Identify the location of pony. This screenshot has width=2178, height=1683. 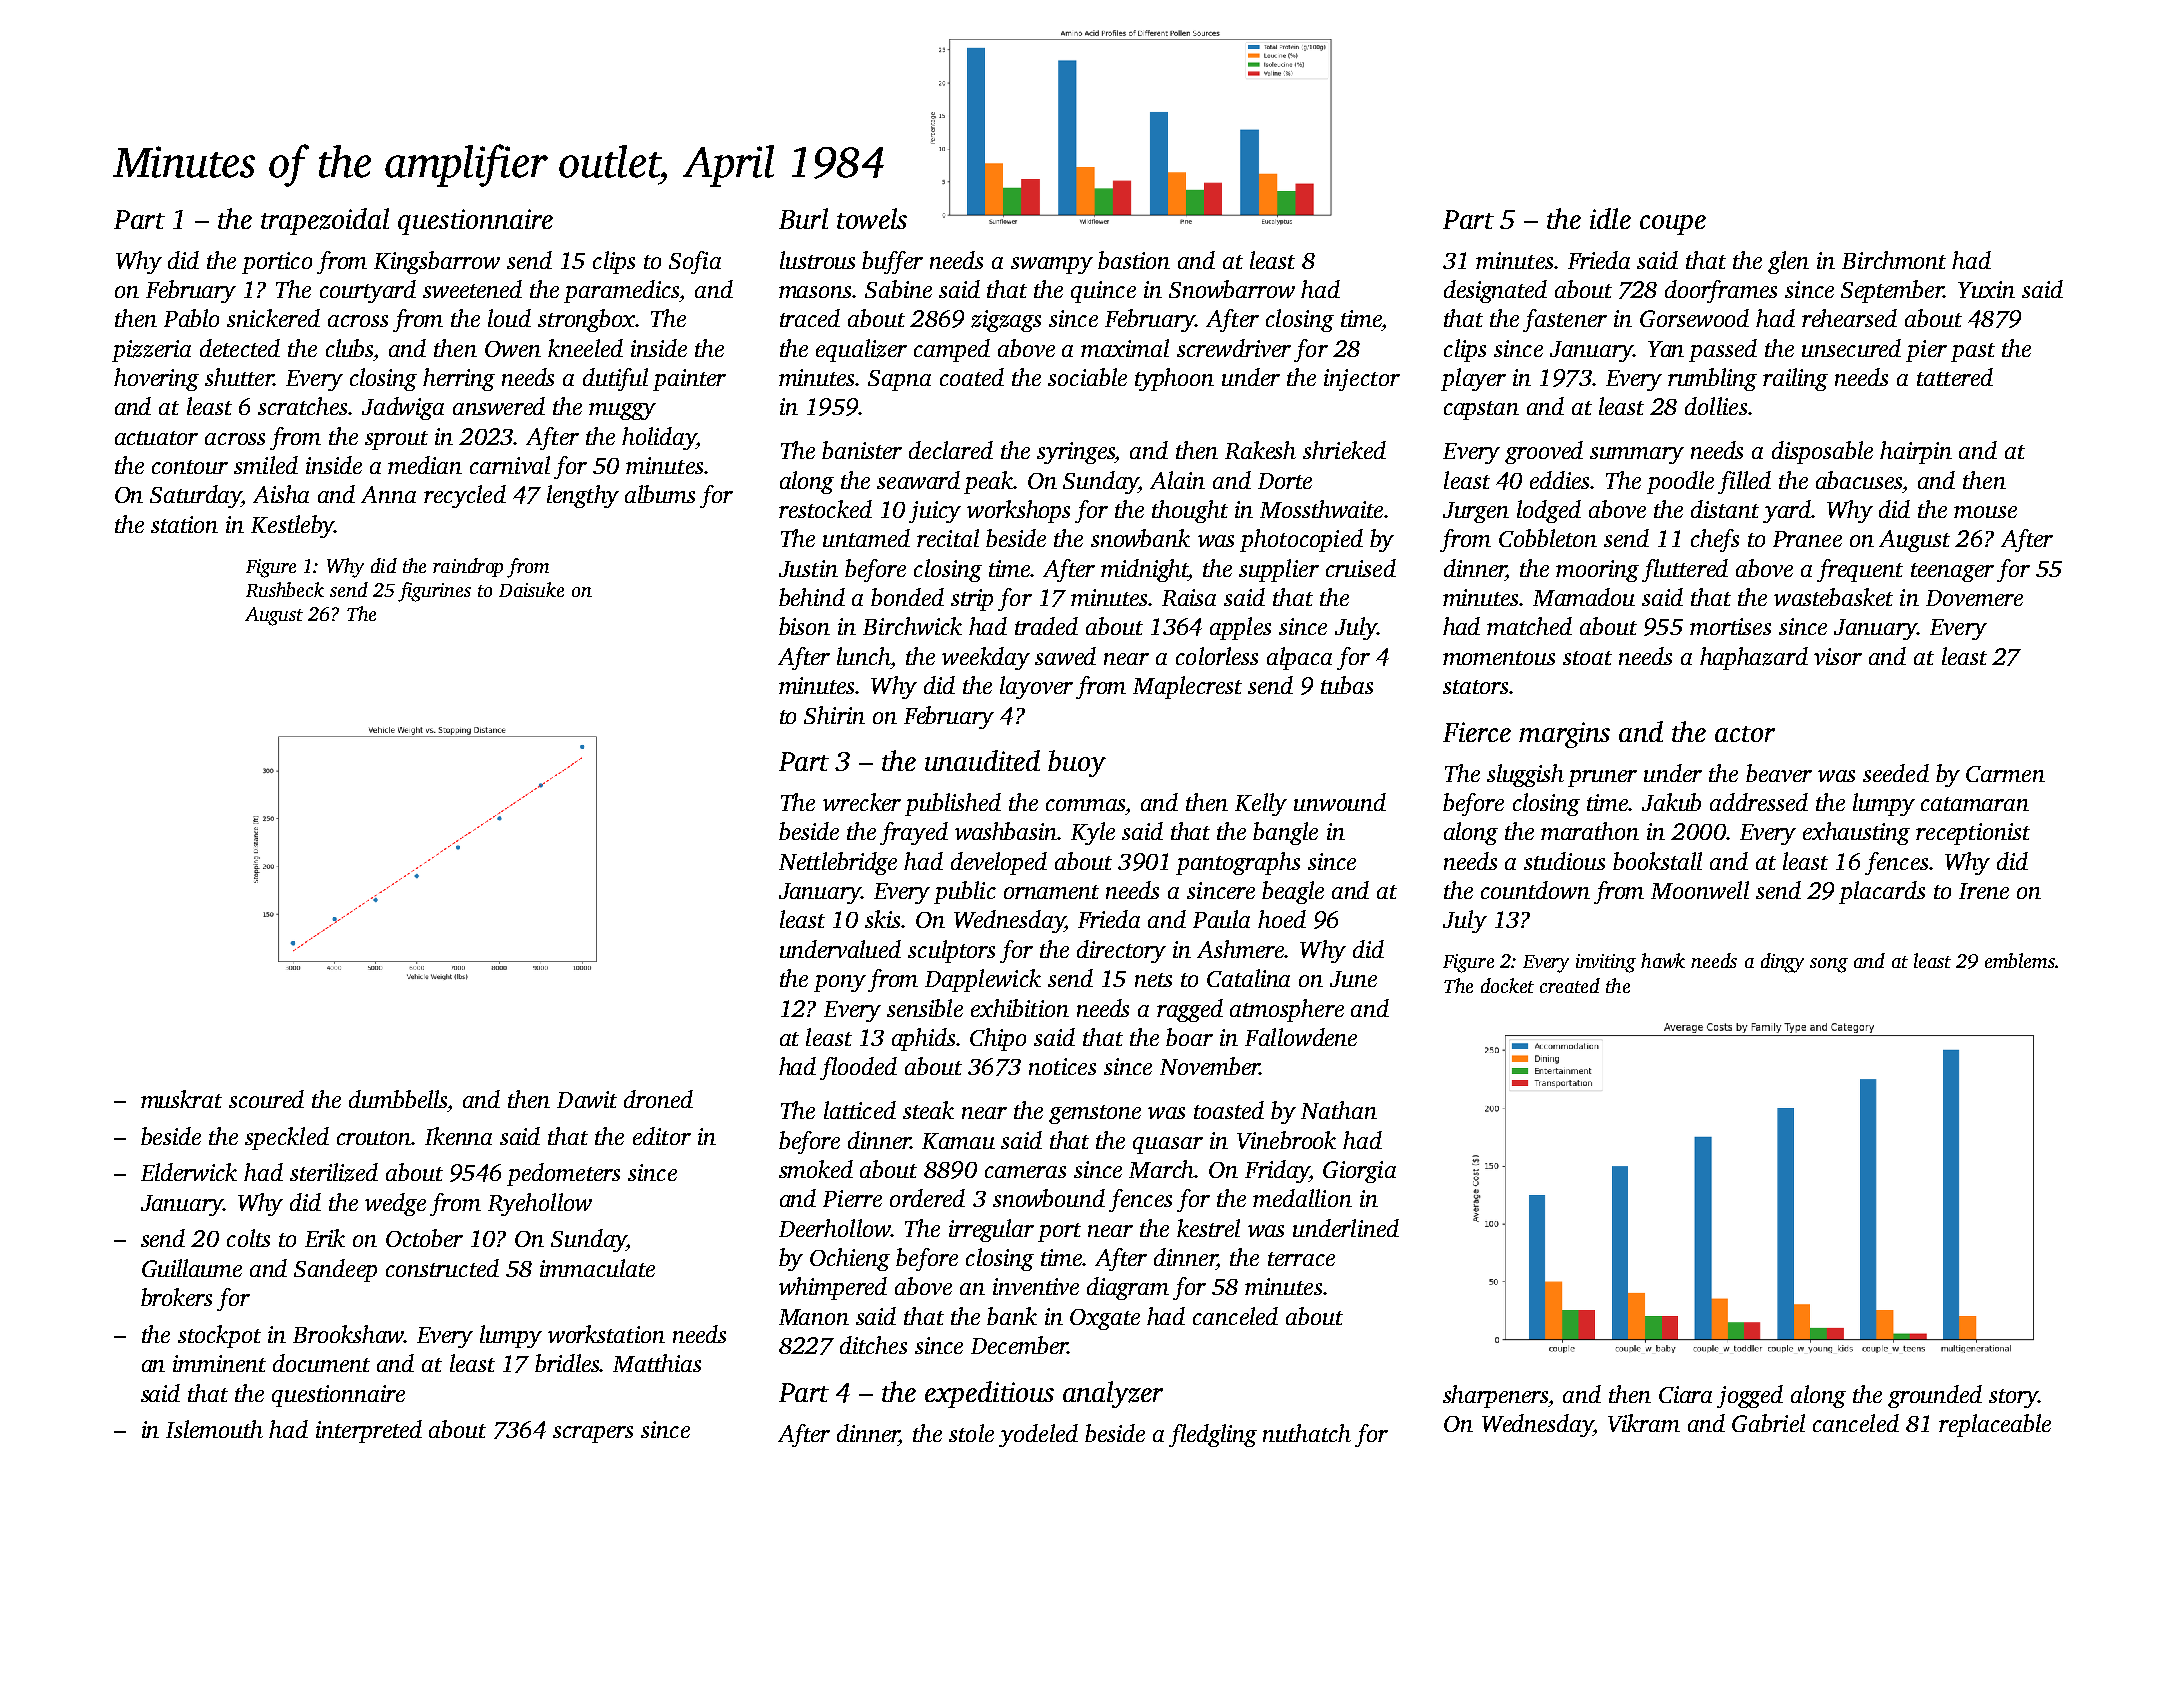
(840, 983).
